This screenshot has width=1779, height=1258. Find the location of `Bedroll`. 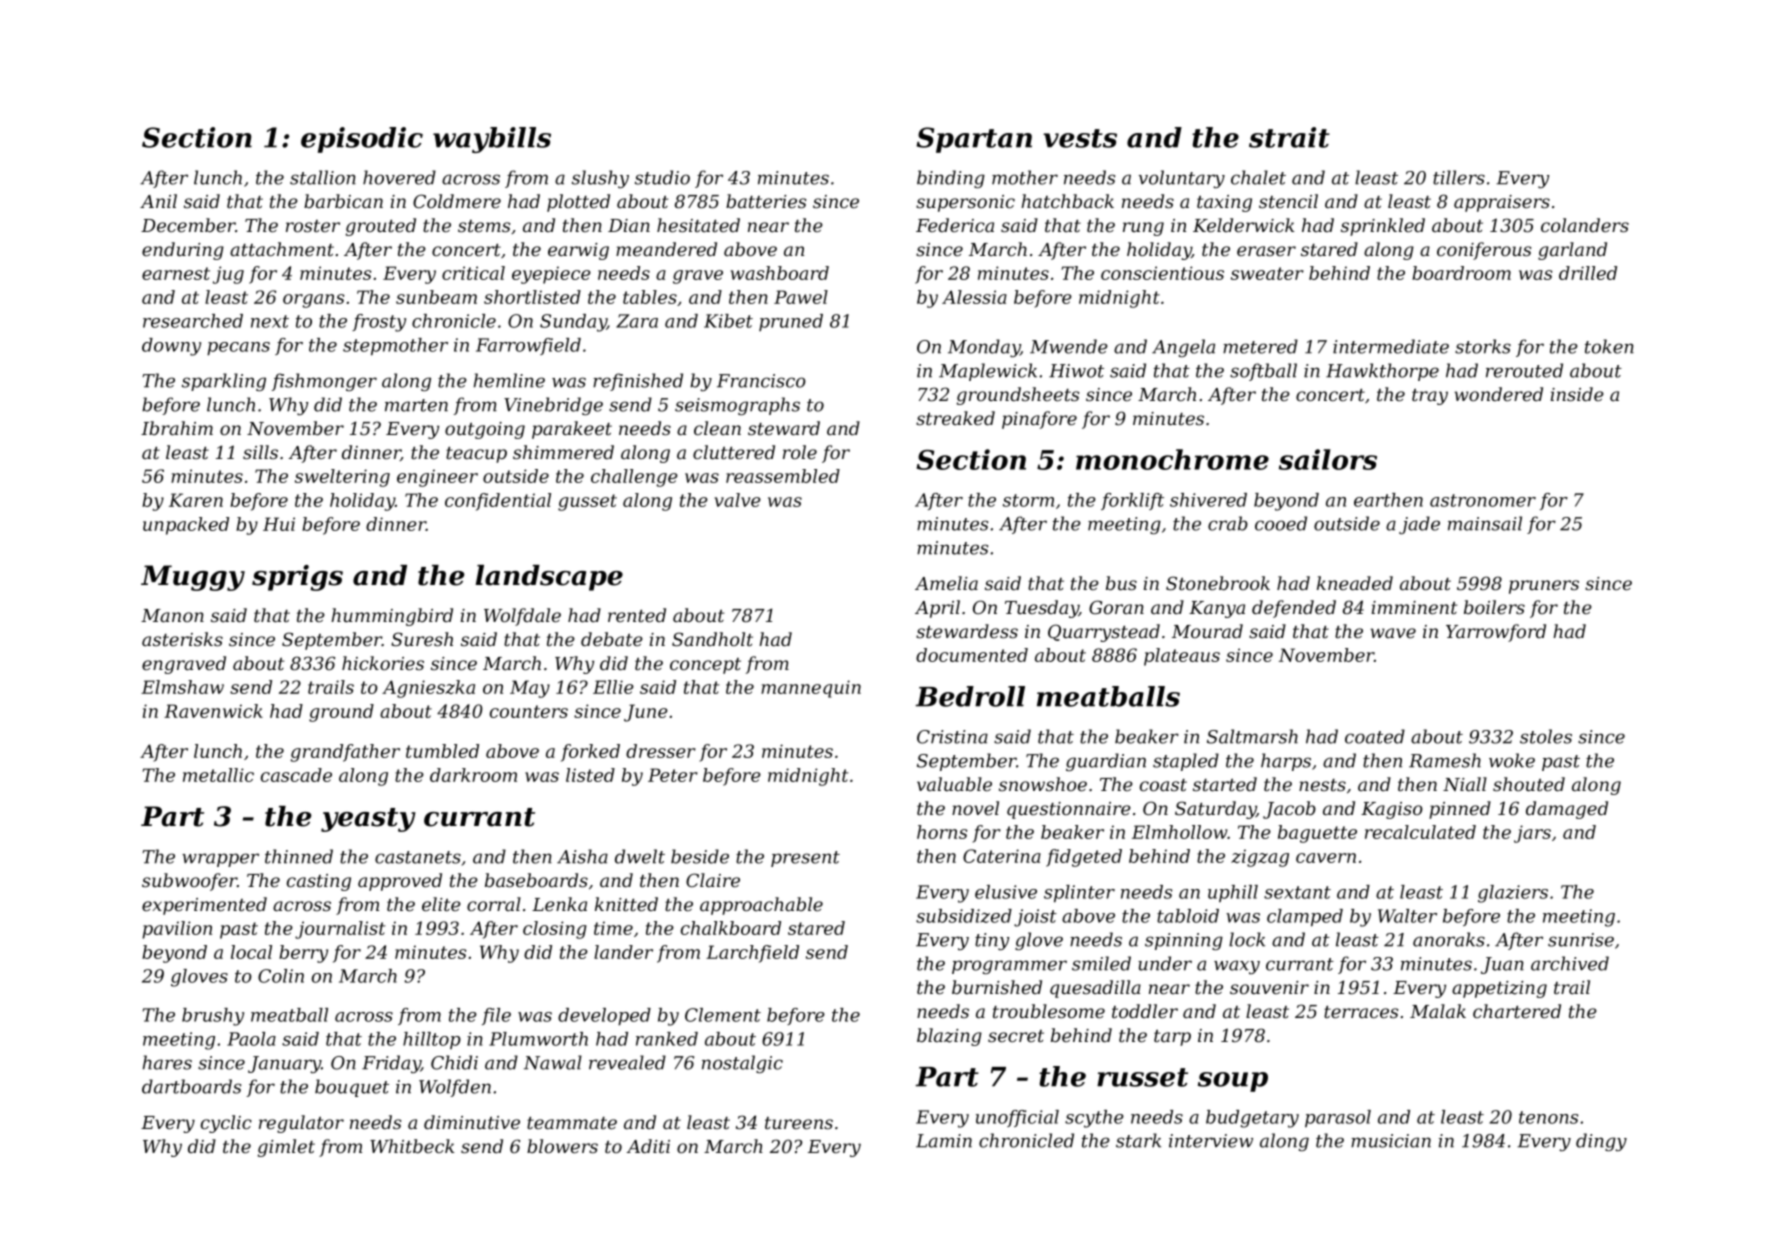

Bedroll is located at coordinates (970, 696).
